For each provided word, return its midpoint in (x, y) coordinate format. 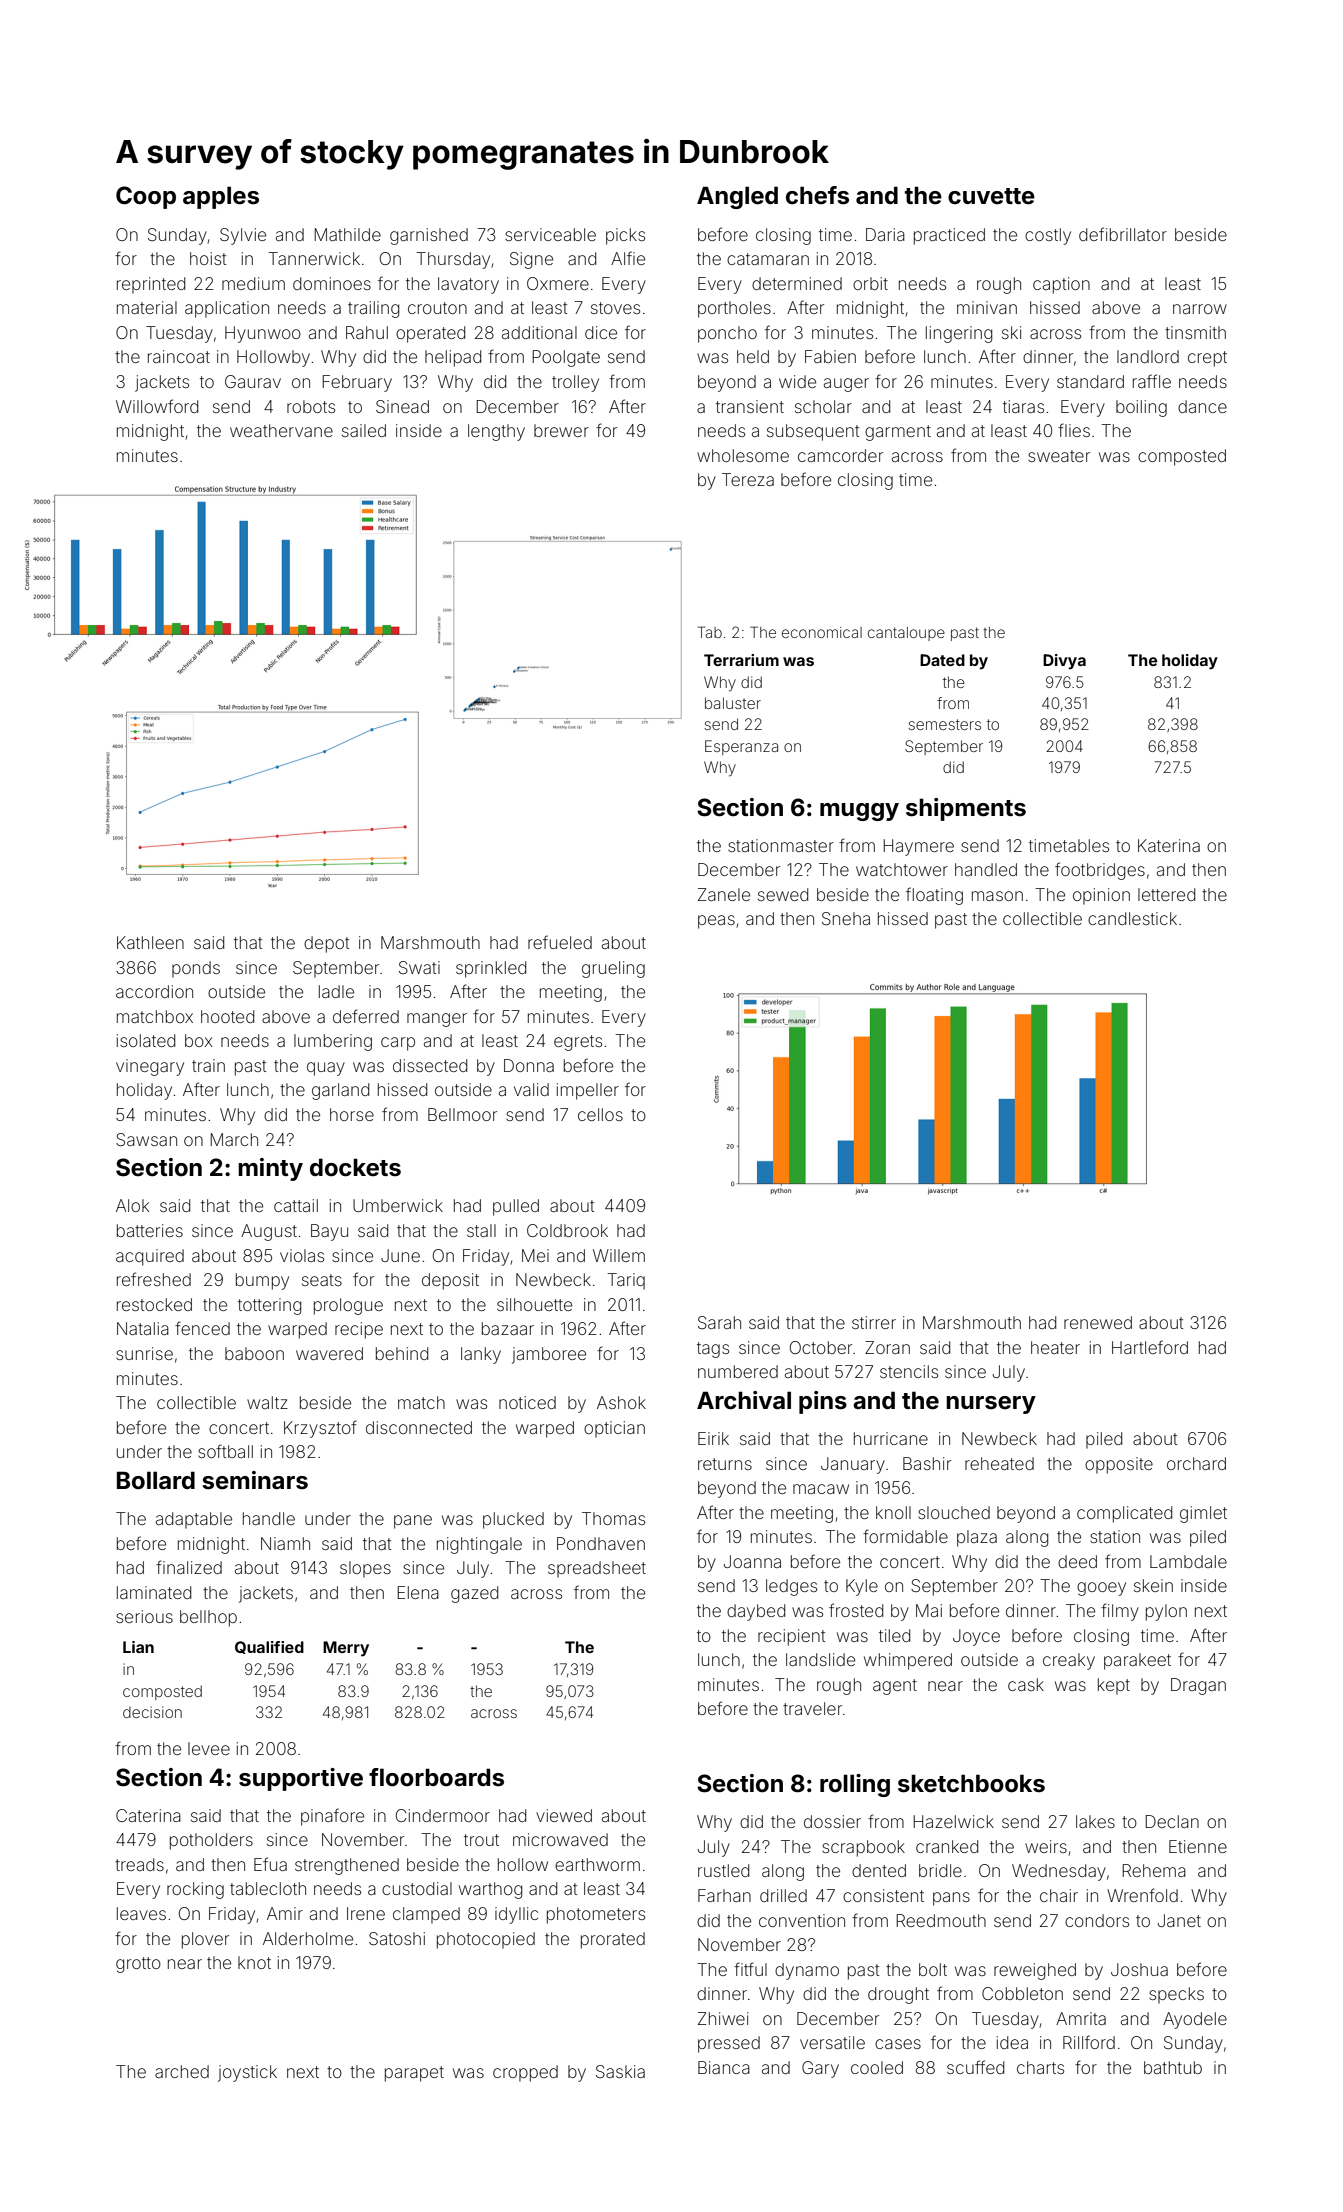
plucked (513, 1520)
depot (326, 944)
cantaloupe (906, 634)
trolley (575, 383)
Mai (929, 1610)
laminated (154, 1592)
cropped (525, 2073)
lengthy (496, 432)
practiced (949, 236)
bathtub (1173, 2067)
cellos (600, 1114)
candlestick (1132, 918)
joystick (247, 2073)
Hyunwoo (263, 334)
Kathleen (150, 942)
